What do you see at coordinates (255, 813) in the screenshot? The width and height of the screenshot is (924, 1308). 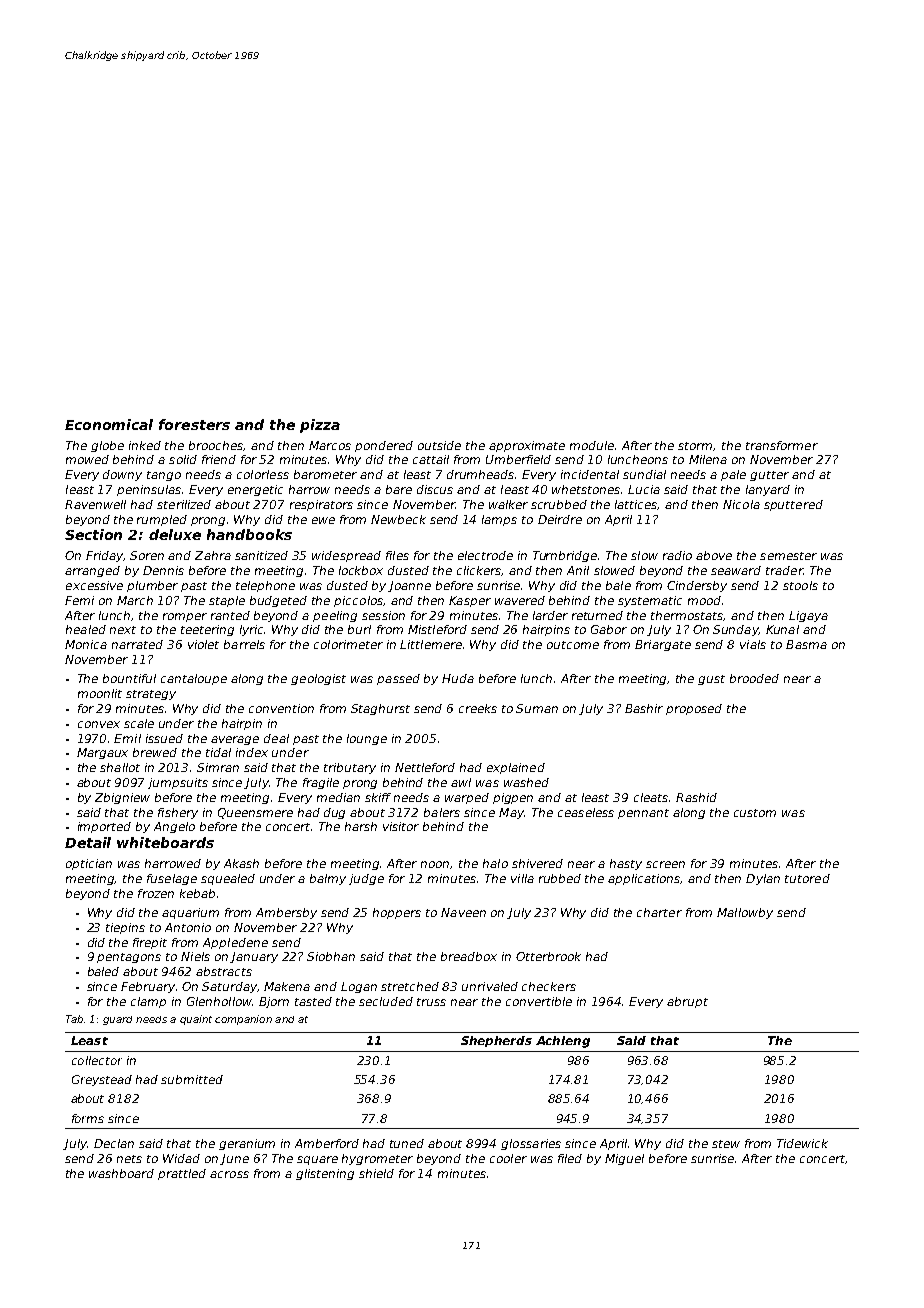 I see `Queensmere` at bounding box center [255, 813].
